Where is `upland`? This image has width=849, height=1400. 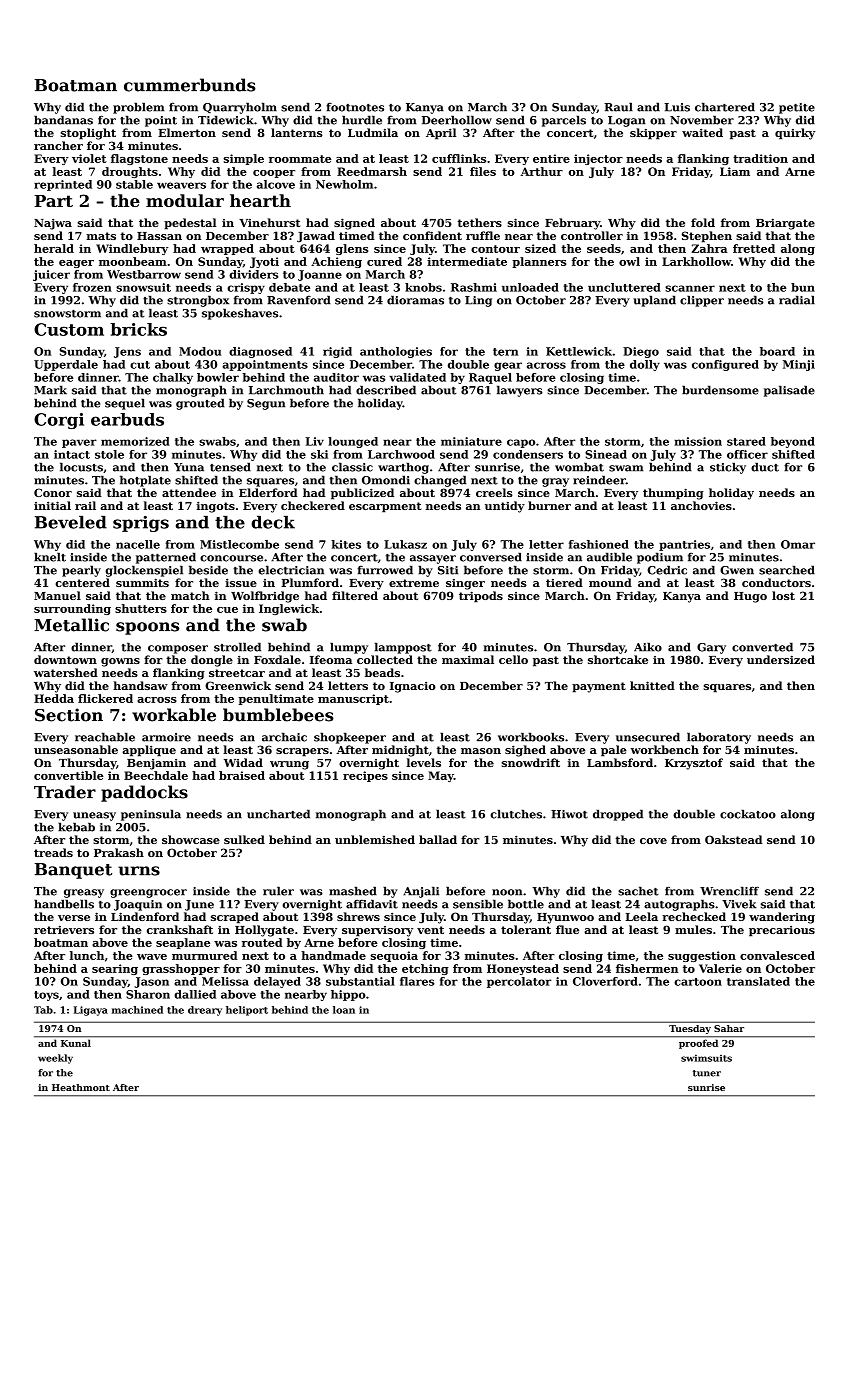 upland is located at coordinates (654, 301).
